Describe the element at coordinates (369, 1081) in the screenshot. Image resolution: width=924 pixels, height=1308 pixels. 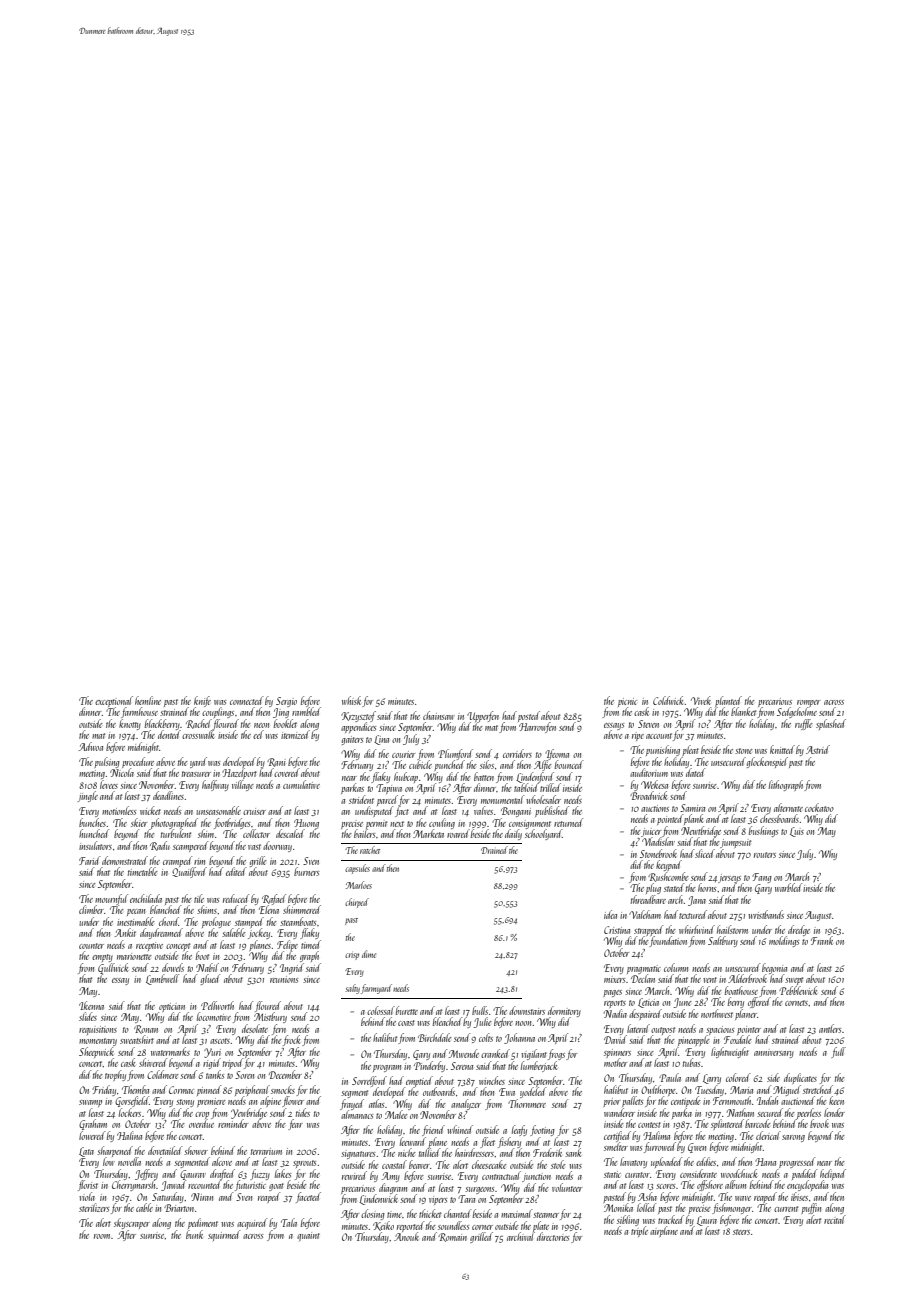
I see `Sorrelford` at that location.
